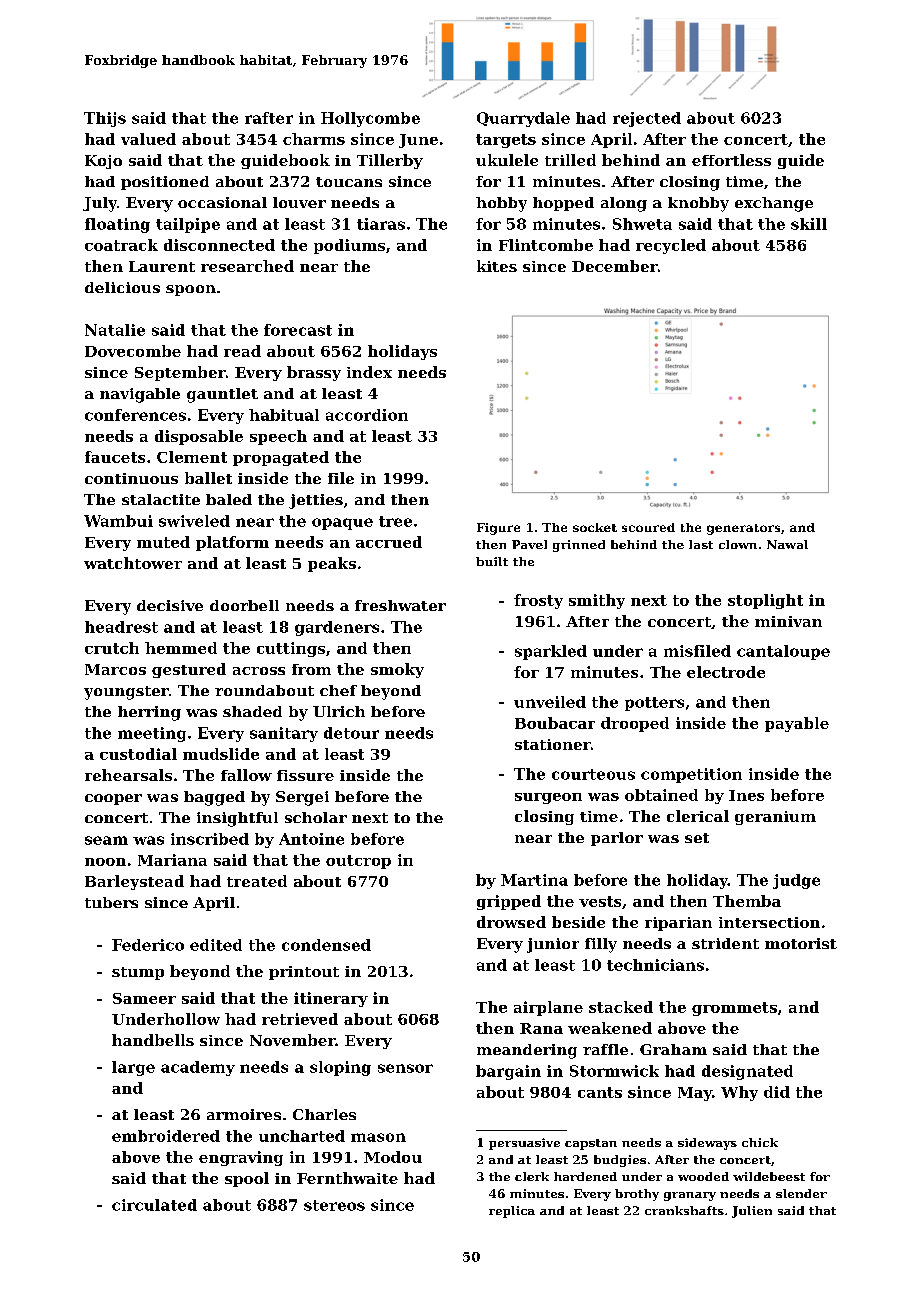 The image size is (924, 1308). I want to click on Martina, so click(534, 880).
